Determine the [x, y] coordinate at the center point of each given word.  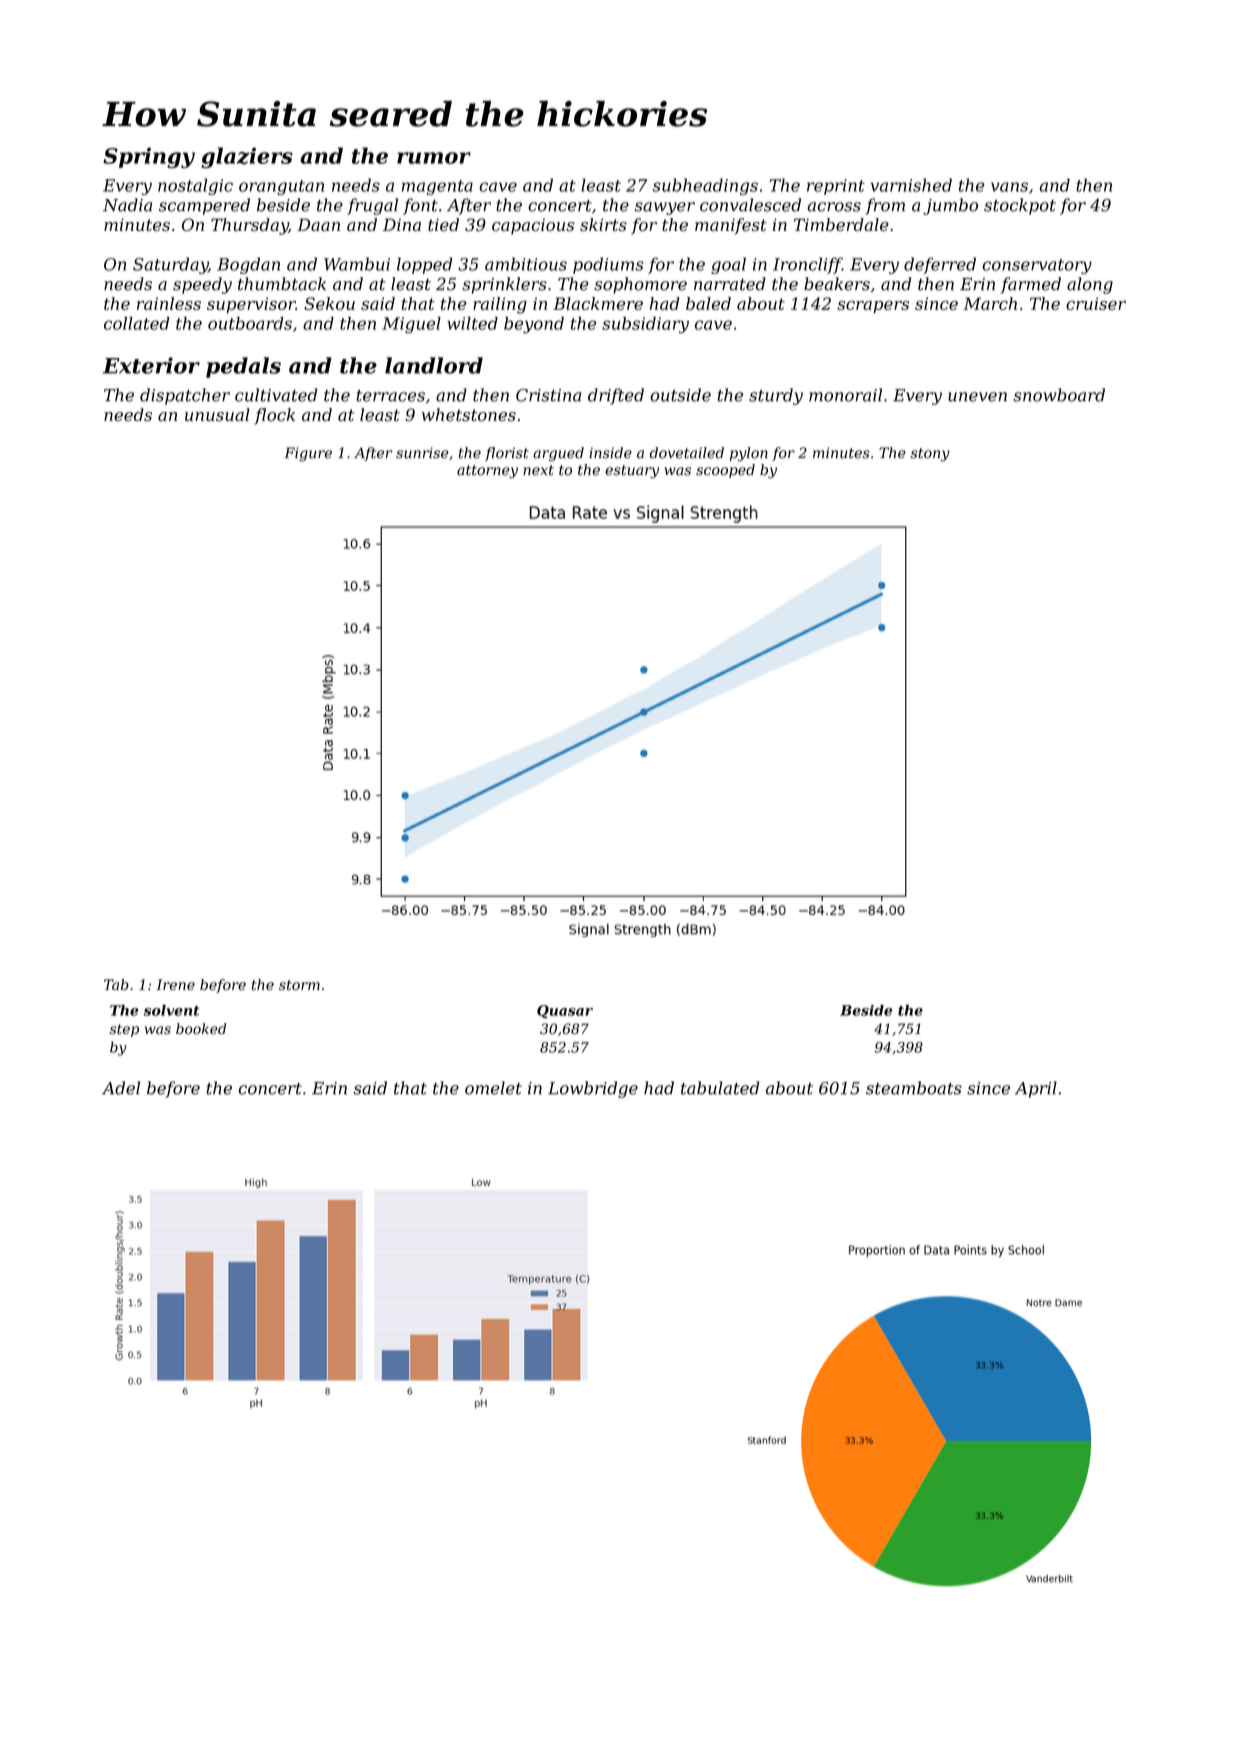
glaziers [247, 157]
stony [930, 455]
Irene [175, 984]
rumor [434, 158]
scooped [725, 471]
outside [680, 395]
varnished [911, 185]
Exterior [151, 365]
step [124, 1030]
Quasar [565, 1011]
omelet [493, 1088]
